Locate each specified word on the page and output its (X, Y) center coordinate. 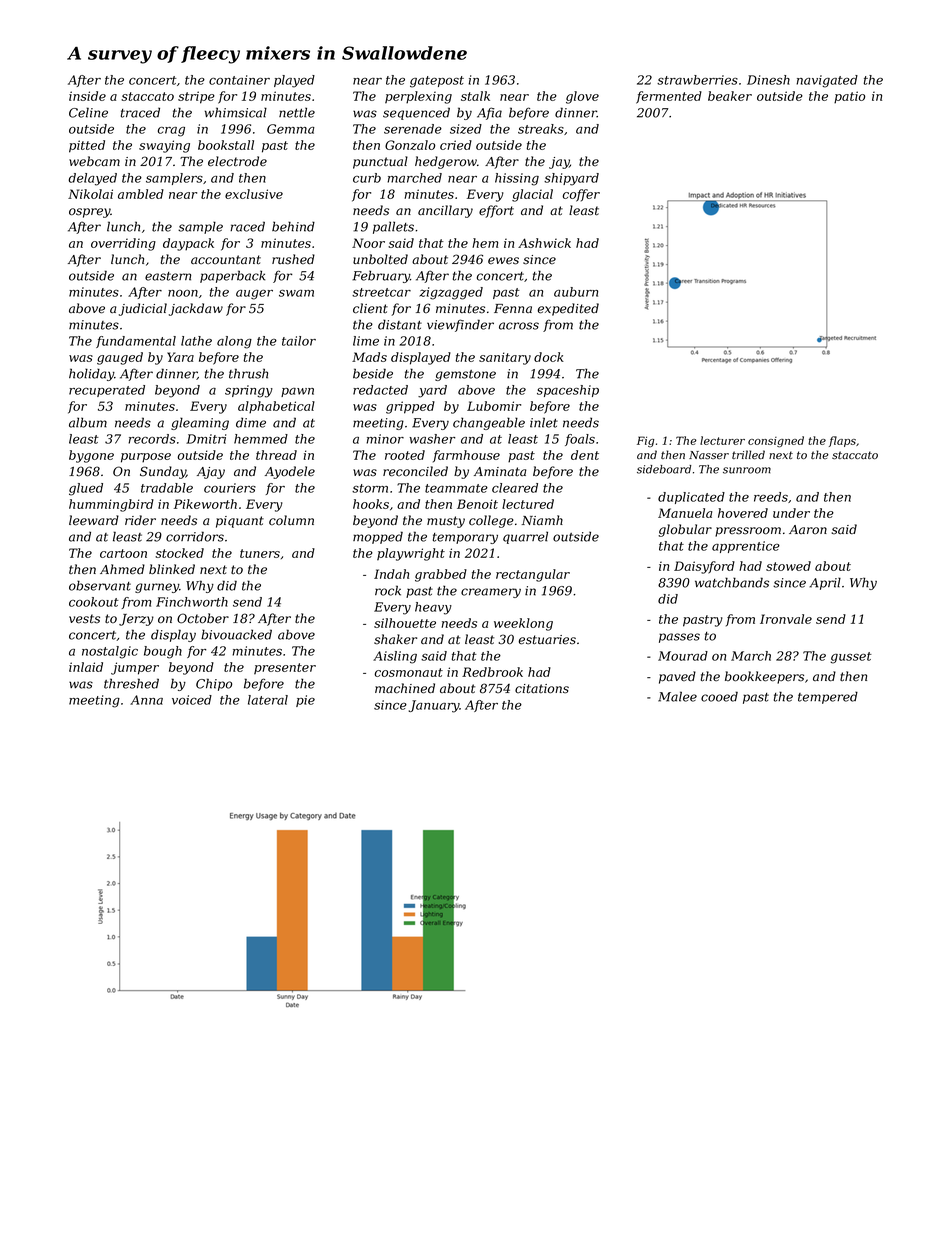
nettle (297, 112)
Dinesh (768, 80)
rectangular (533, 575)
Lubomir (494, 406)
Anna (146, 700)
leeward (94, 520)
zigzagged (451, 293)
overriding (123, 244)
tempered (828, 697)
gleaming (200, 423)
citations (542, 689)
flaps (842, 441)
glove (582, 97)
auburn (576, 292)
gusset (851, 658)
